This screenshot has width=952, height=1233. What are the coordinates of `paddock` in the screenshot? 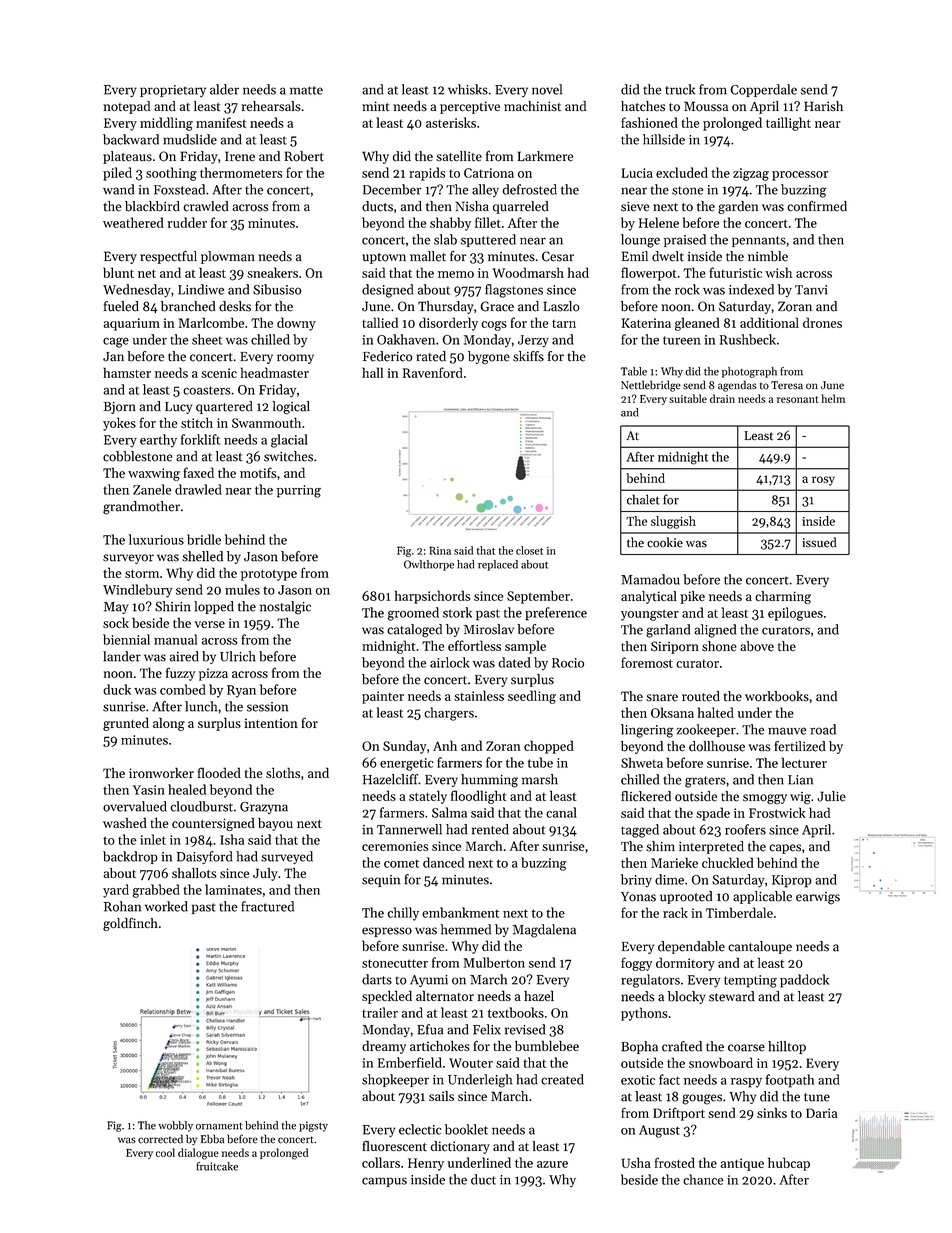 It's located at (804, 981).
